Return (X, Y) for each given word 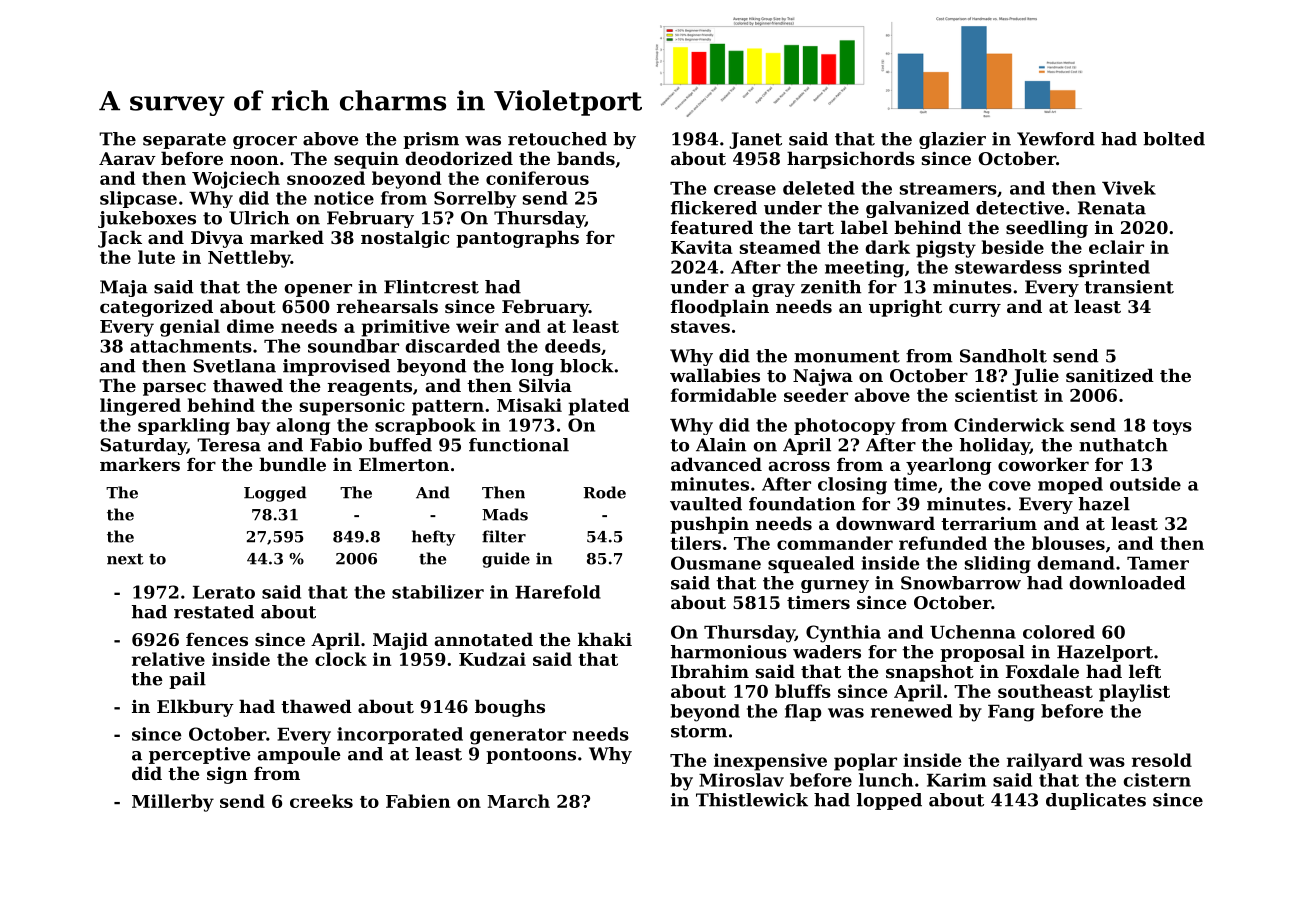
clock (341, 659)
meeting (864, 269)
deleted (819, 188)
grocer (265, 142)
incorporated (400, 735)
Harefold (558, 592)
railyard (1045, 762)
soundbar (353, 346)
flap (803, 712)
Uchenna (973, 632)
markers (140, 464)
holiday (995, 446)
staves (700, 327)
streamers (948, 188)
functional (519, 445)
